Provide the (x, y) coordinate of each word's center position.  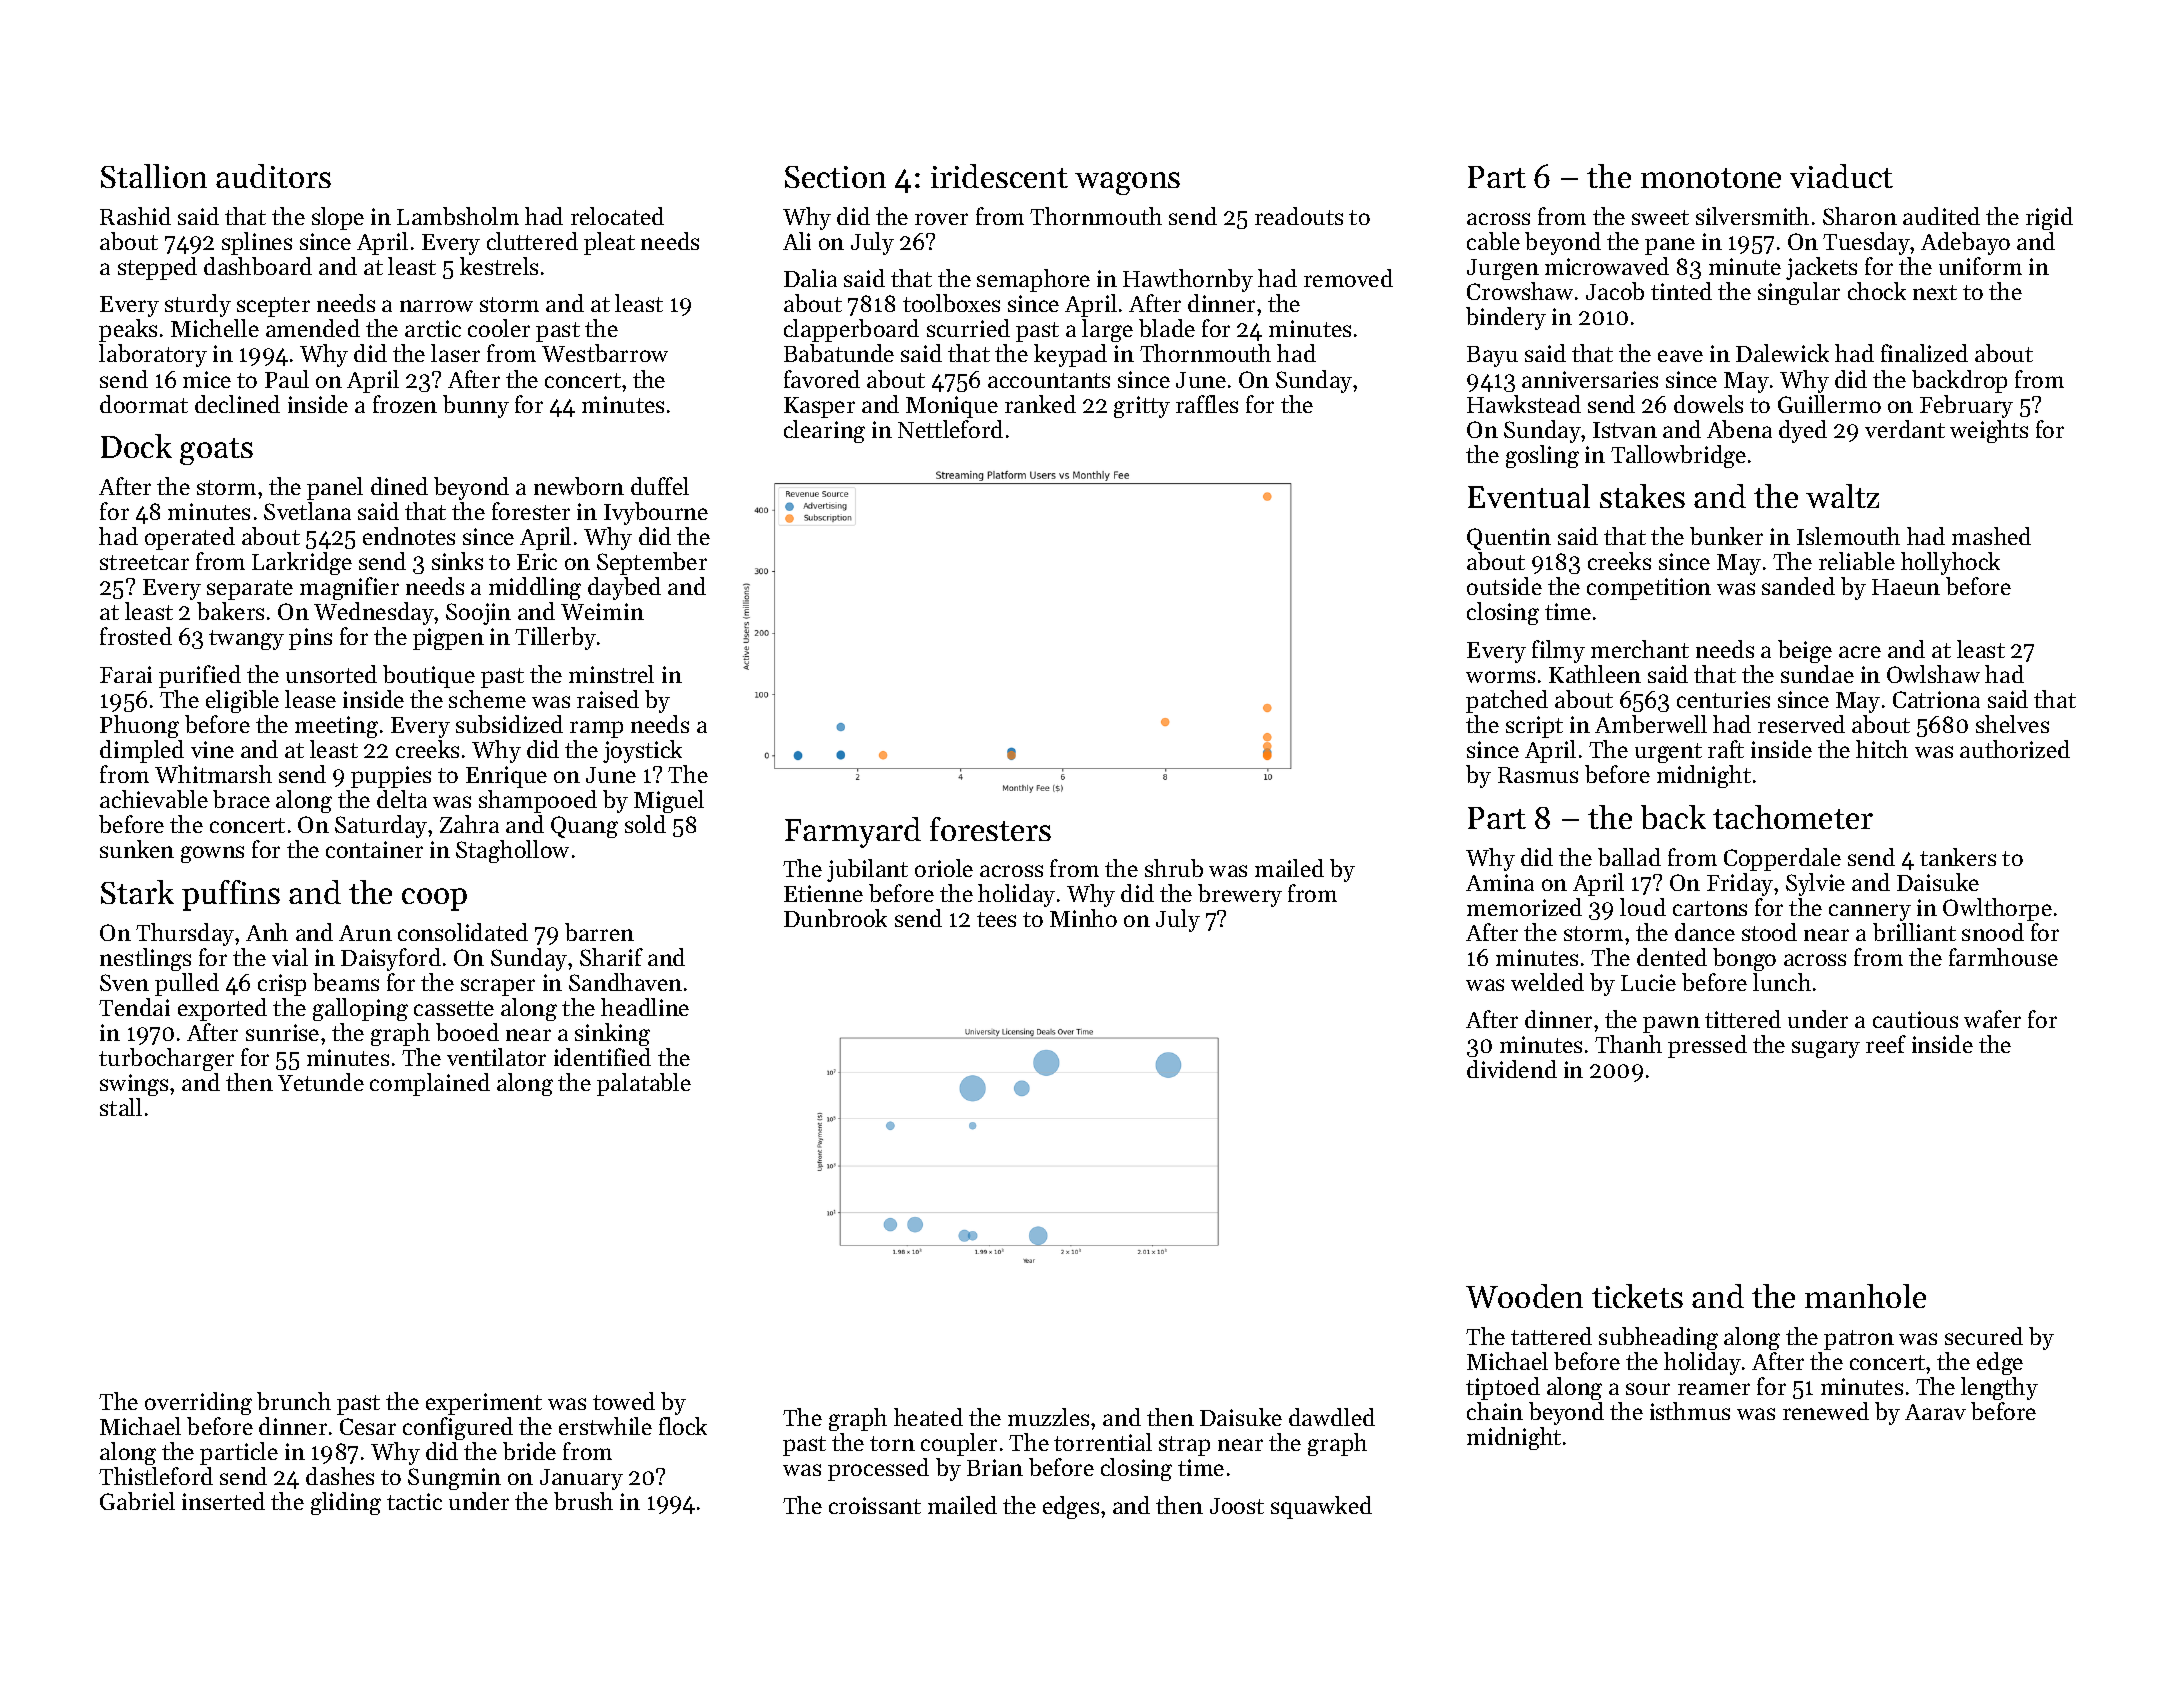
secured (1984, 1336)
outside (1504, 586)
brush (583, 1501)
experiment (484, 1404)
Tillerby (555, 638)
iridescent (999, 176)
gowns (212, 854)
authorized (2015, 749)
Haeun (1906, 587)
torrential (1103, 1442)
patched (1507, 701)
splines (257, 243)
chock (1877, 291)
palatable (644, 1084)
